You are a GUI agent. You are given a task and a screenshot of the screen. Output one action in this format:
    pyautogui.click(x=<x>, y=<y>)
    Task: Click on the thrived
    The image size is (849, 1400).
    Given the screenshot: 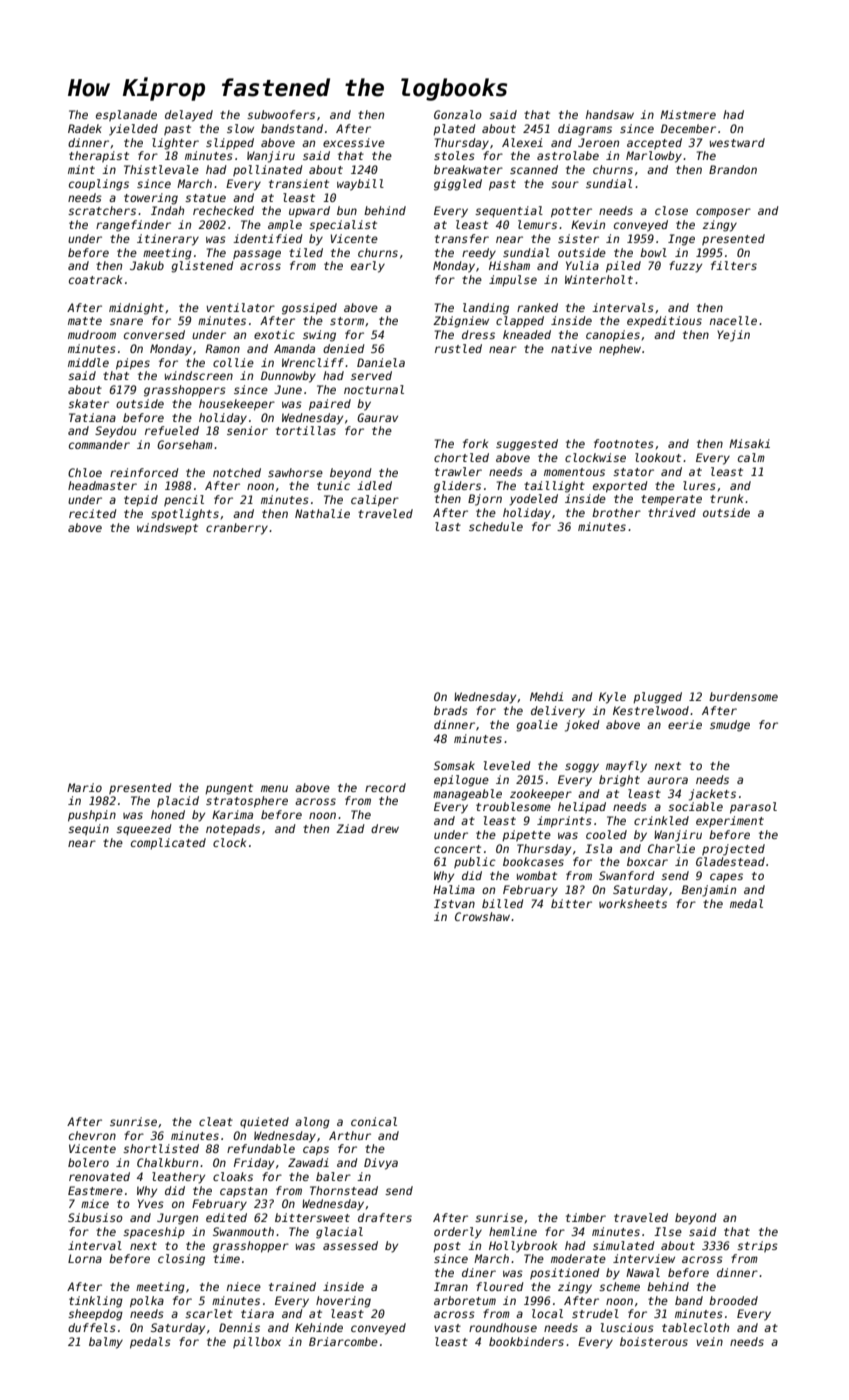 What is the action you would take?
    pyautogui.click(x=672, y=512)
